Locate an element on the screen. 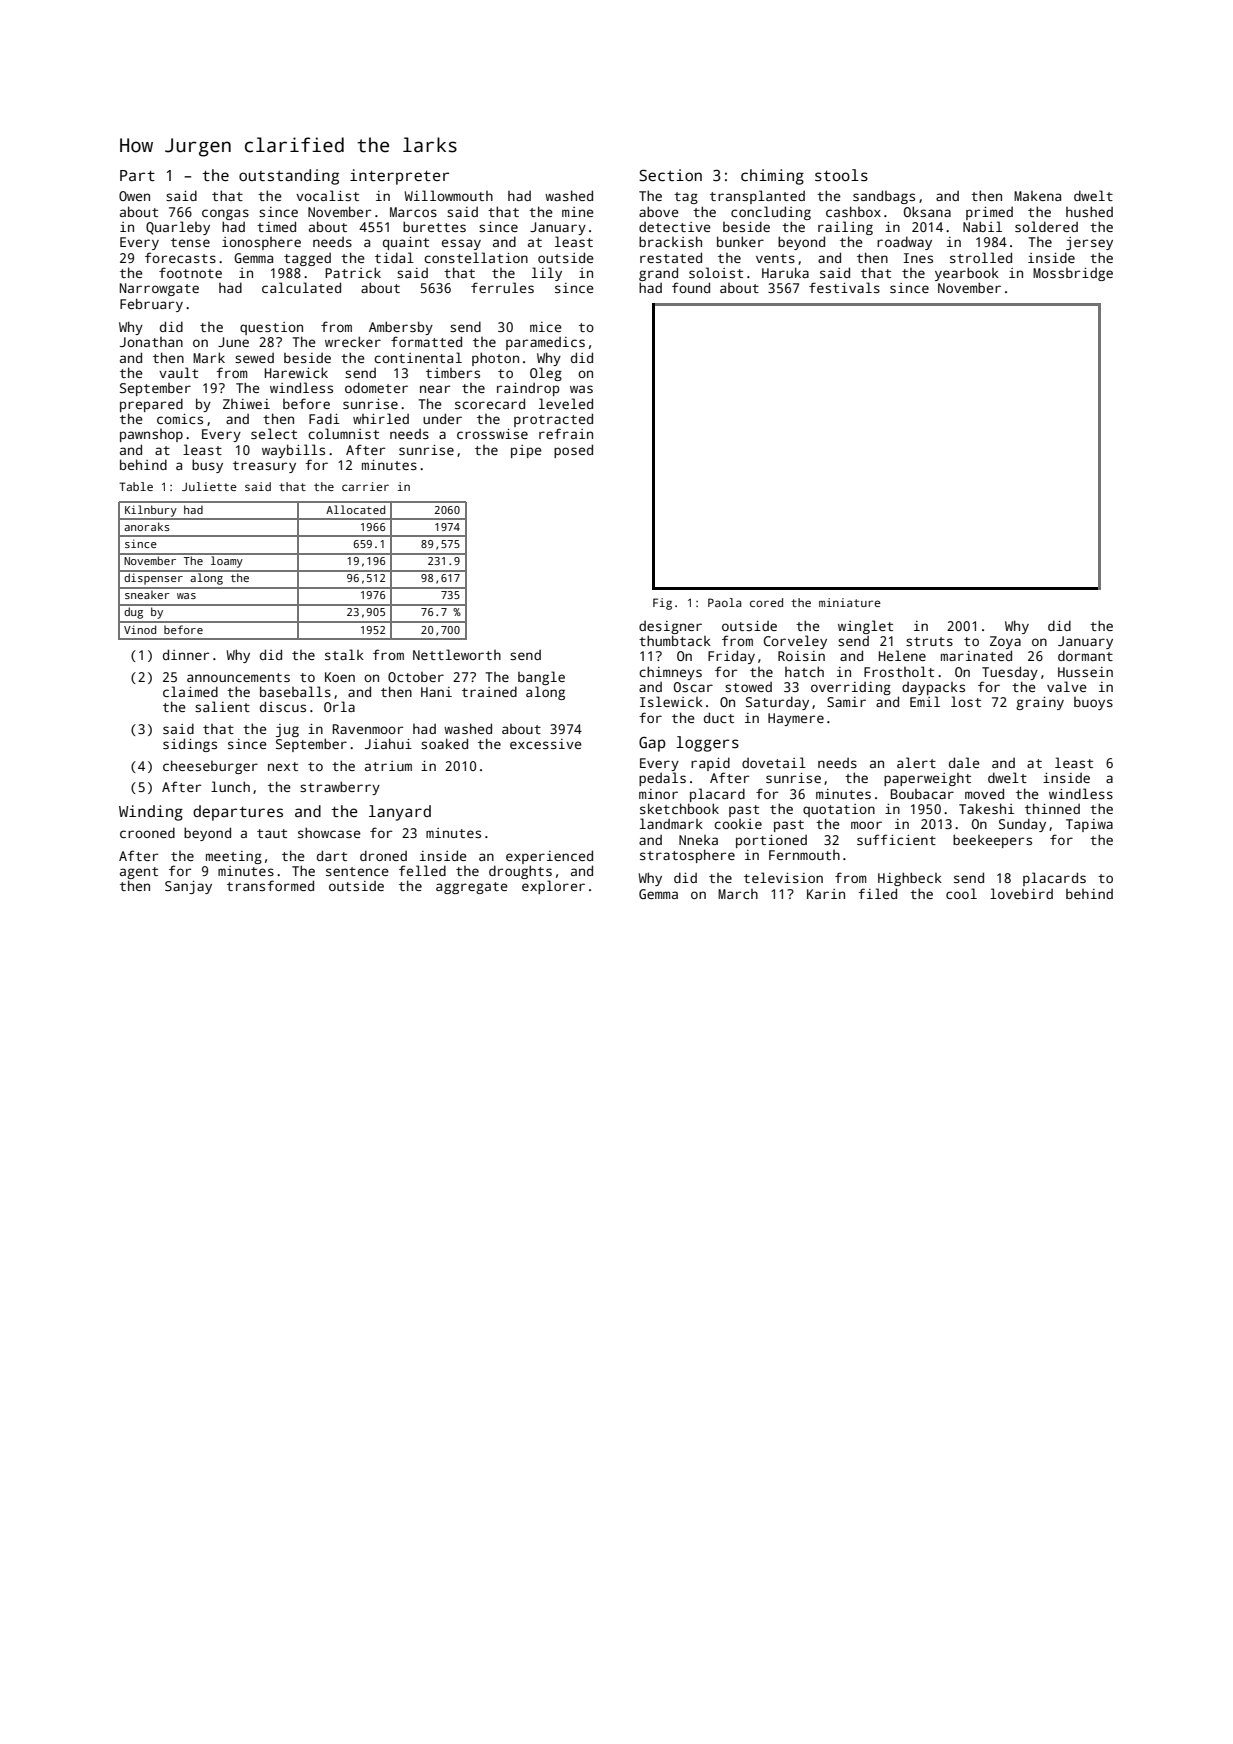 The width and height of the screenshot is (1233, 1744). sentence is located at coordinates (357, 871).
